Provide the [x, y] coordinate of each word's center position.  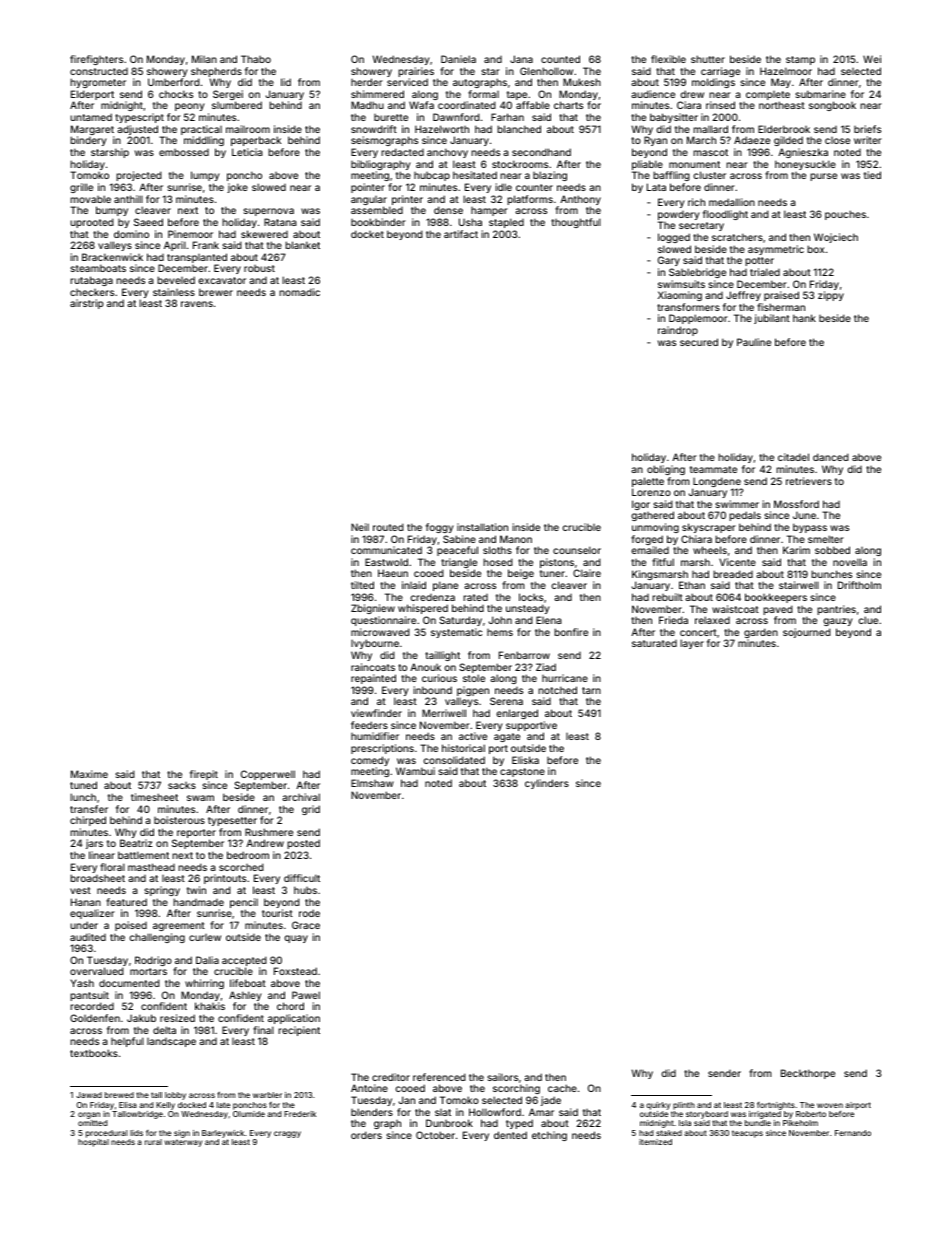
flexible [668, 59]
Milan [204, 59]
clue [868, 620]
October [435, 1135]
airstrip [87, 304]
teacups [747, 1134]
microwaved [380, 632]
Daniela [458, 59]
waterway [183, 1143]
